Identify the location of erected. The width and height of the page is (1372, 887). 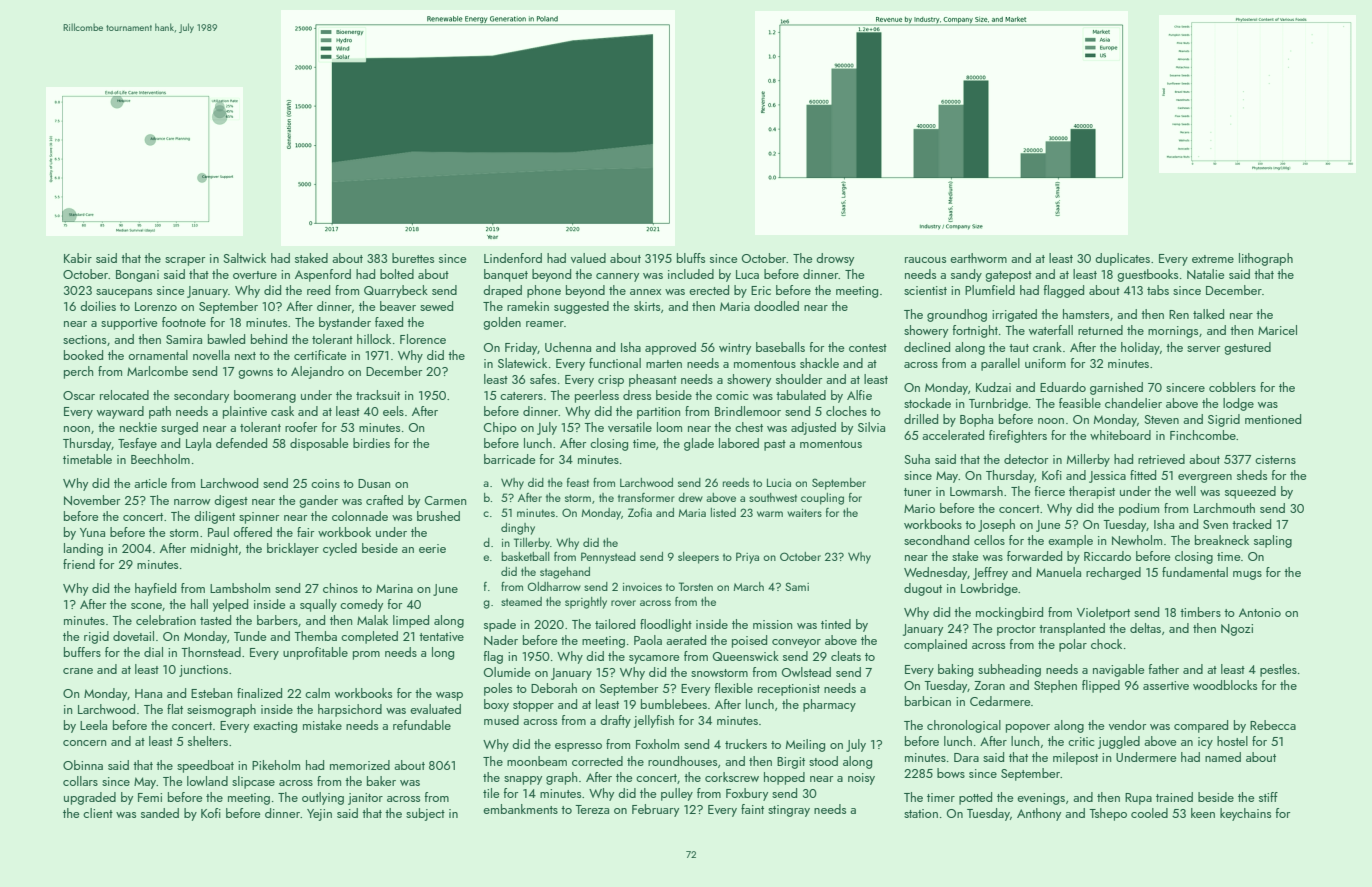
(709, 290).
